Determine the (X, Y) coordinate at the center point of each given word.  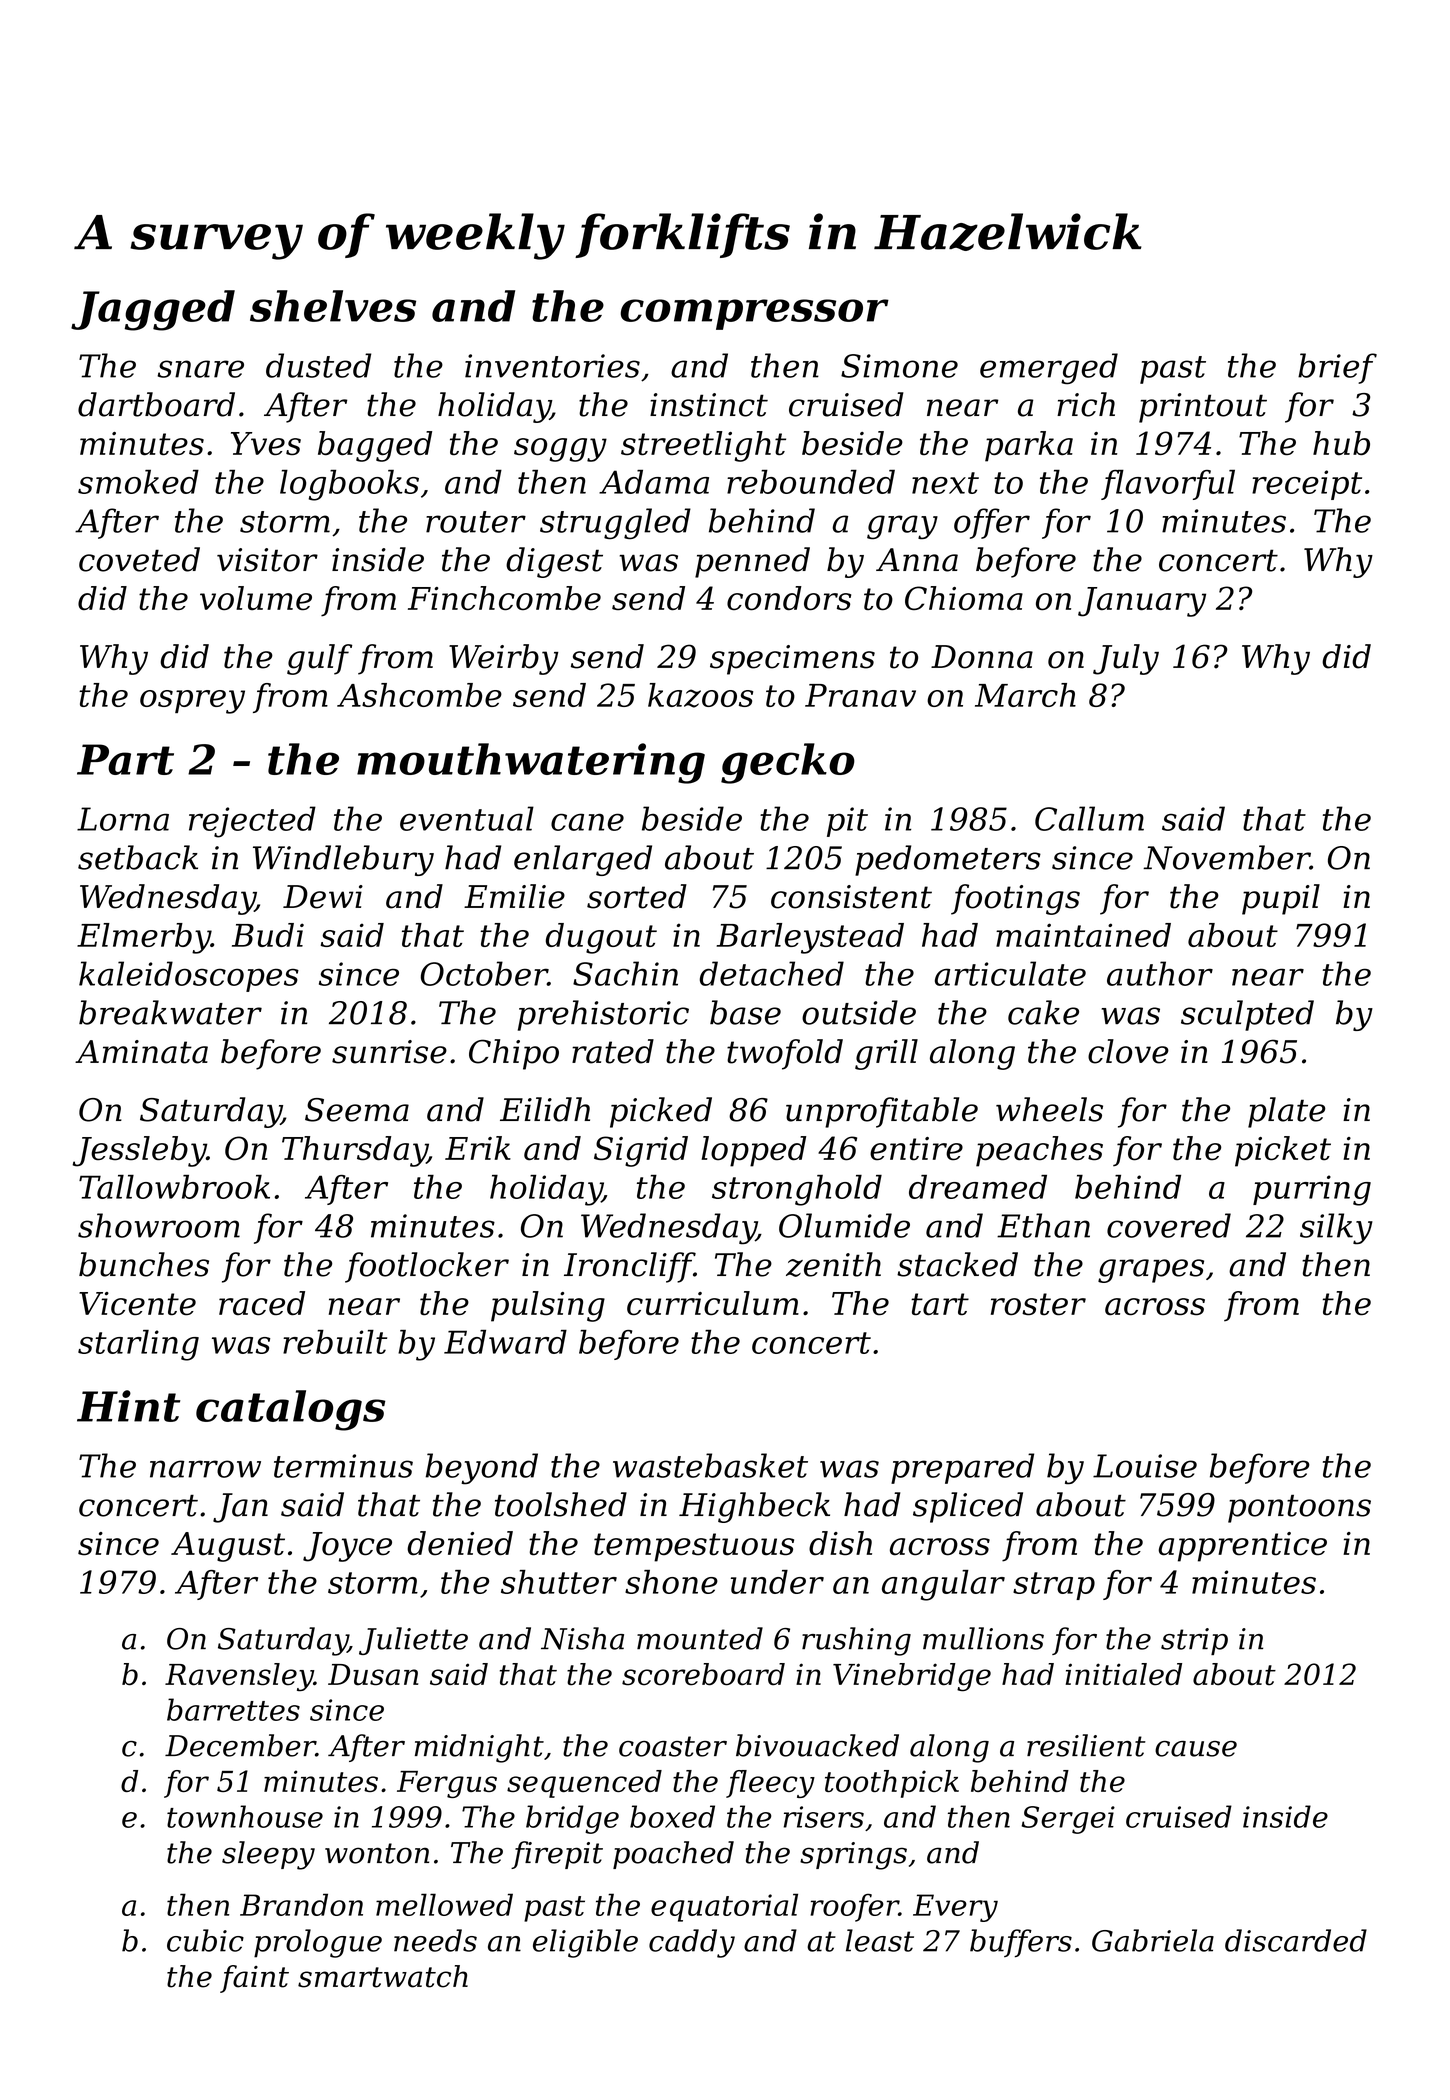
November (1226, 857)
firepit (557, 1855)
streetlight (703, 446)
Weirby (504, 659)
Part (125, 759)
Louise (1145, 1466)
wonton (377, 1853)
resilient (1086, 1745)
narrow (205, 1469)
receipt (1307, 485)
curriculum (713, 1303)
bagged (375, 446)
